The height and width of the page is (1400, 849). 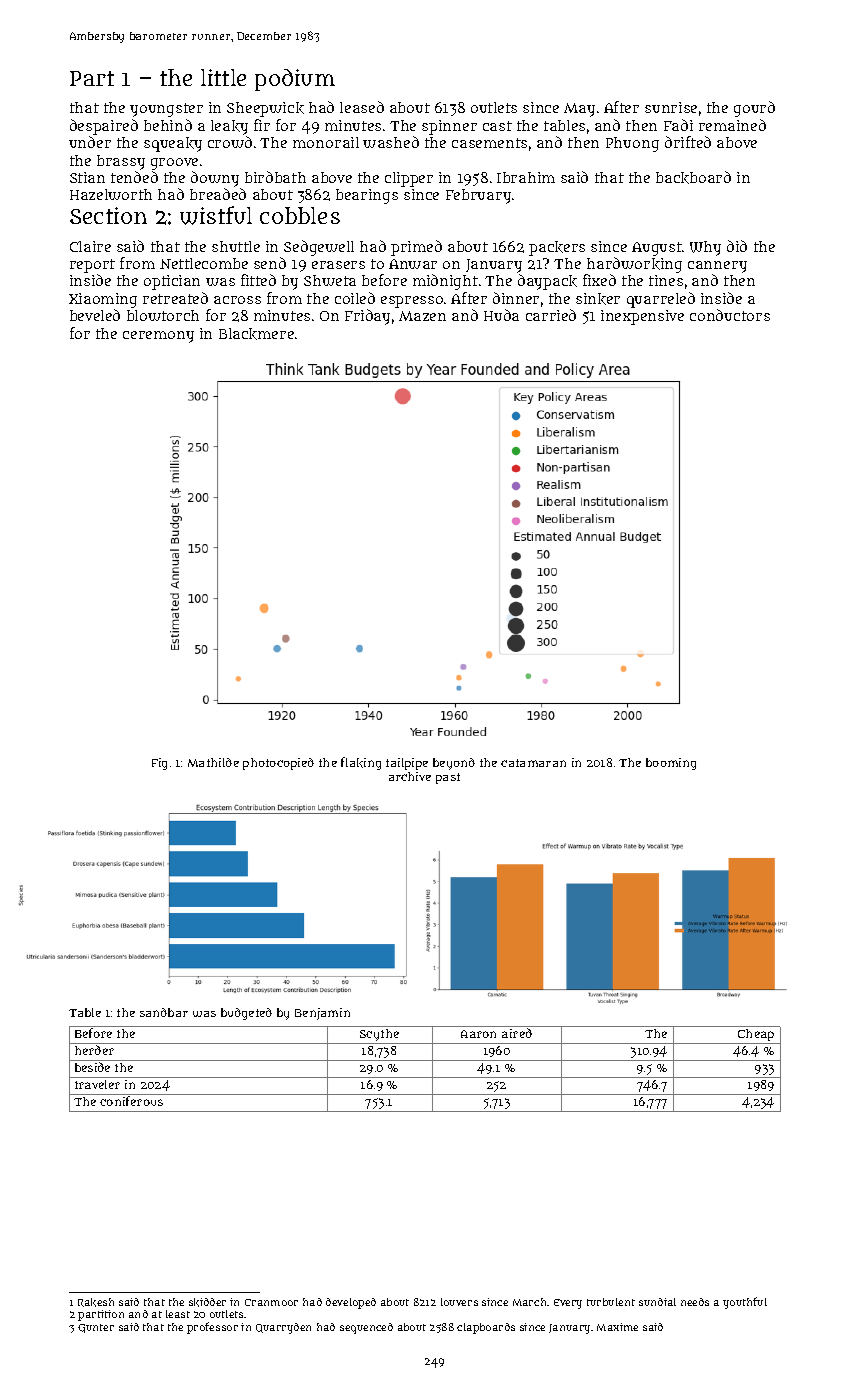 What do you see at coordinates (737, 246) in the page?
I see `did` at bounding box center [737, 246].
